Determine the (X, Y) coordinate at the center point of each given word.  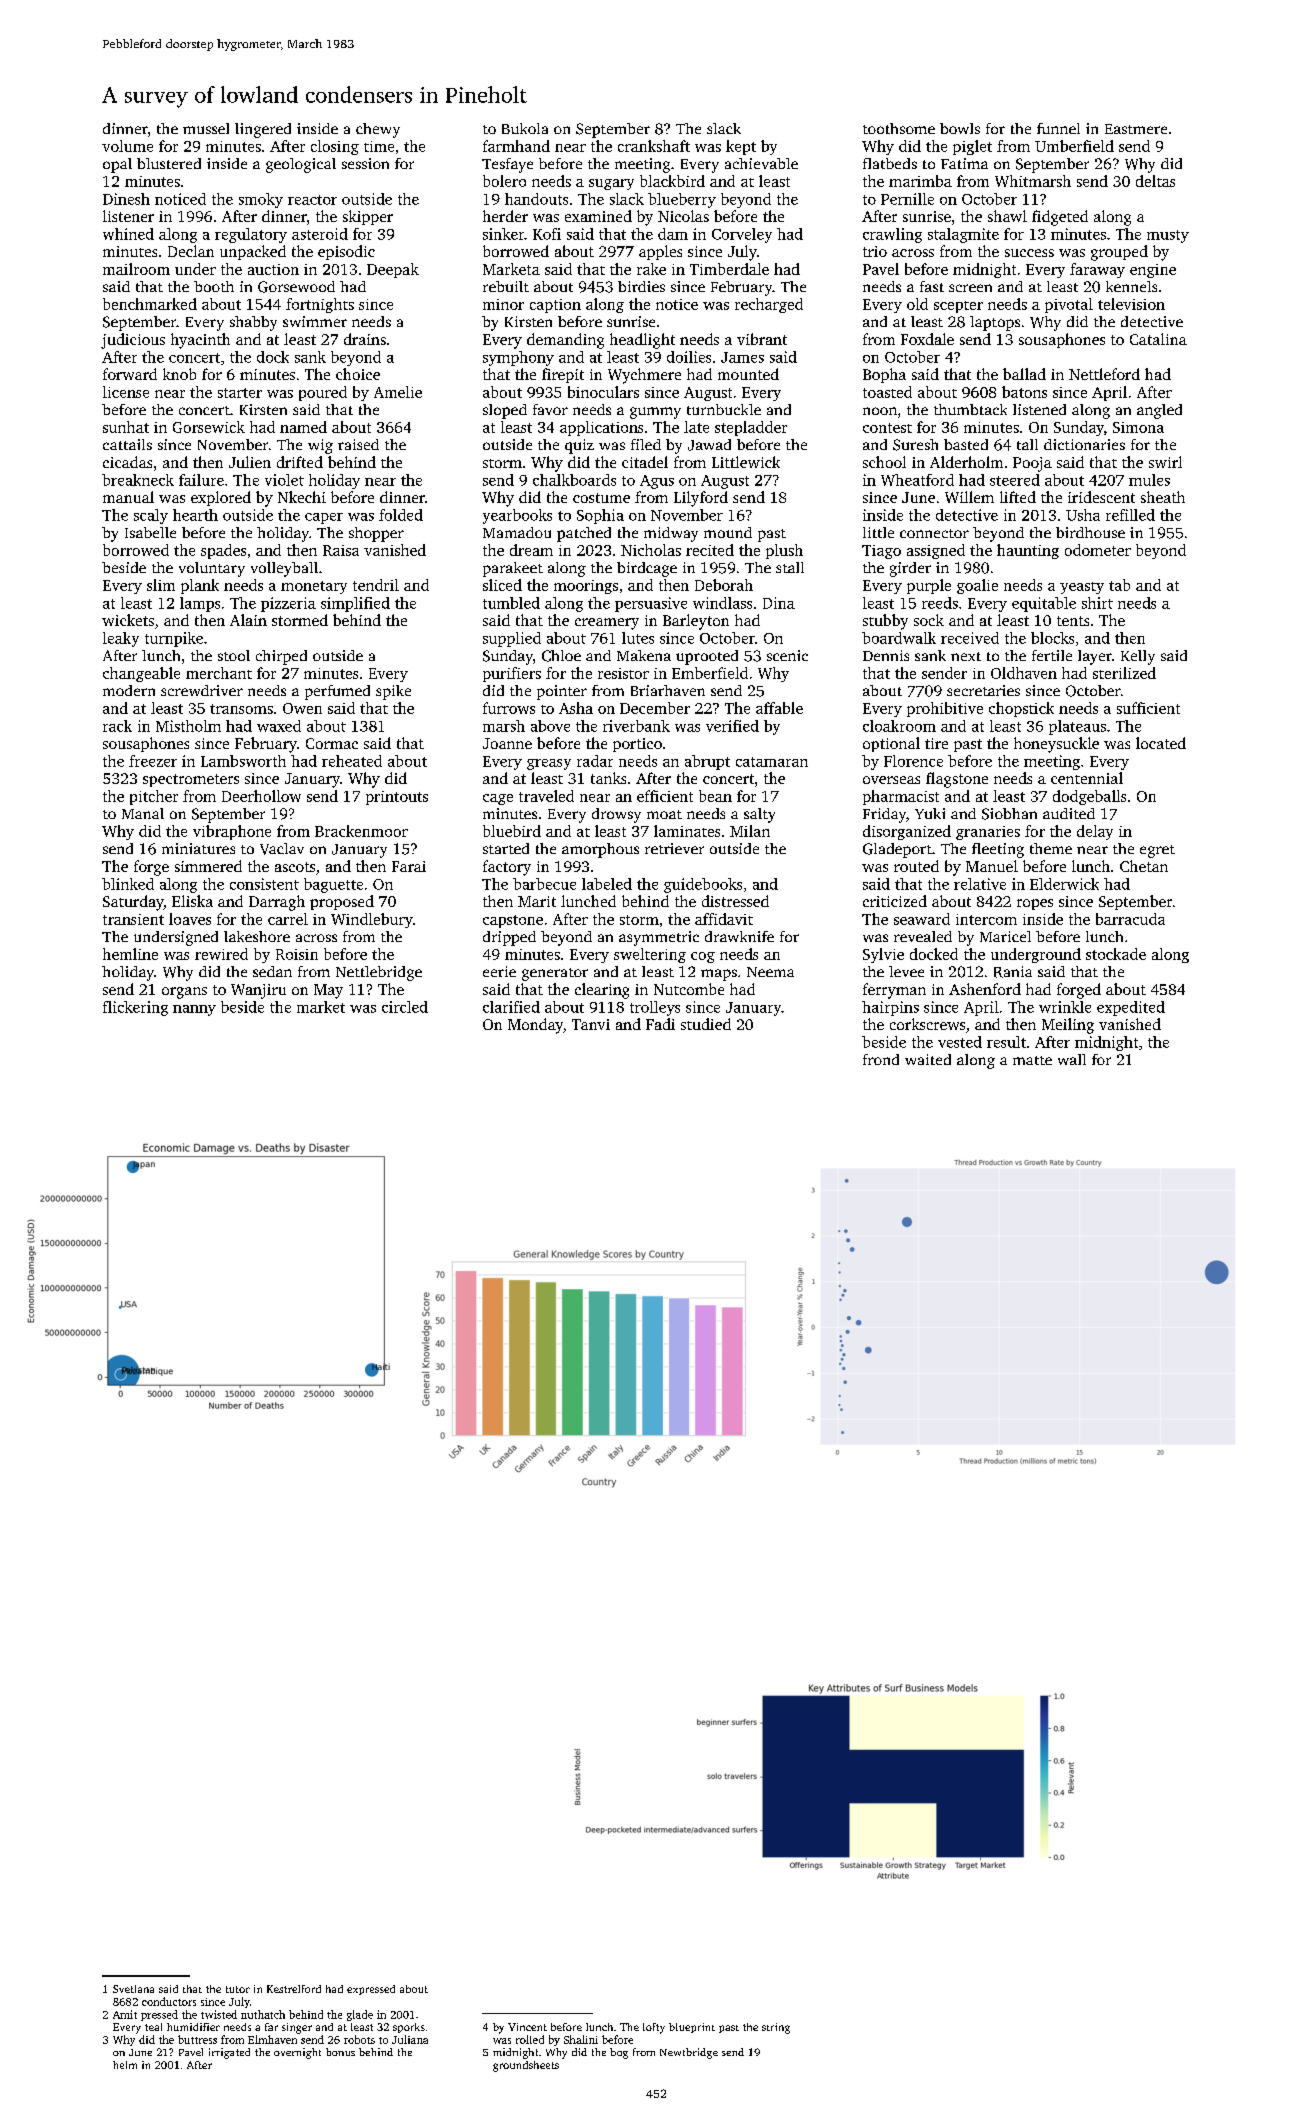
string (776, 2028)
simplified (355, 604)
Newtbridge (689, 2053)
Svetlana (133, 1989)
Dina (779, 603)
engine (1153, 271)
